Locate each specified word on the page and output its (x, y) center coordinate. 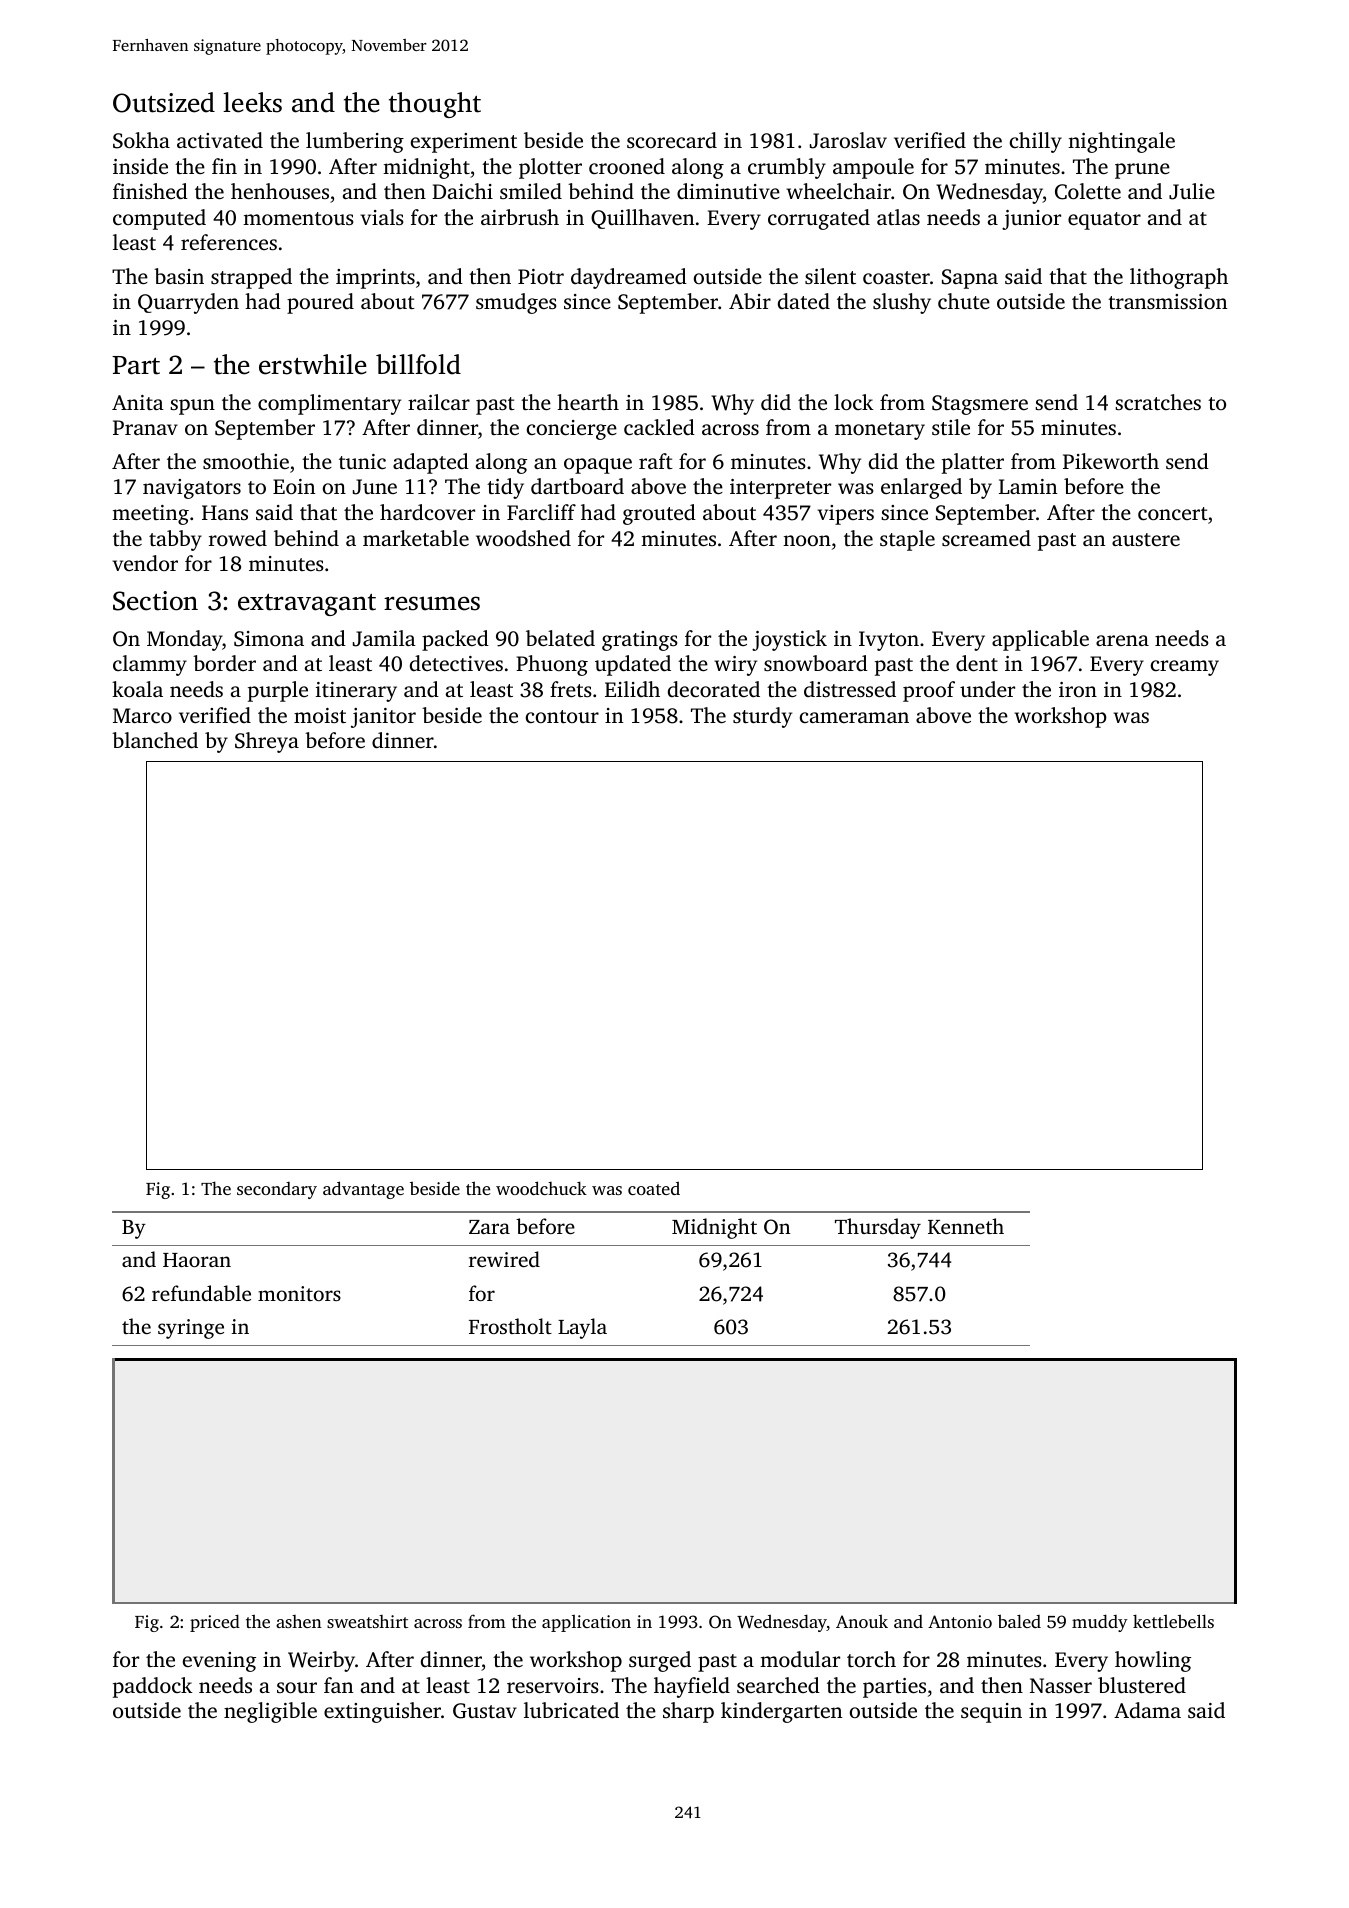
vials (382, 217)
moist (320, 715)
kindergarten (781, 1712)
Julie (1192, 191)
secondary (277, 1190)
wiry (735, 666)
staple (907, 540)
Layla (582, 1328)
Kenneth (966, 1226)
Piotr (541, 276)
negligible (270, 1712)
